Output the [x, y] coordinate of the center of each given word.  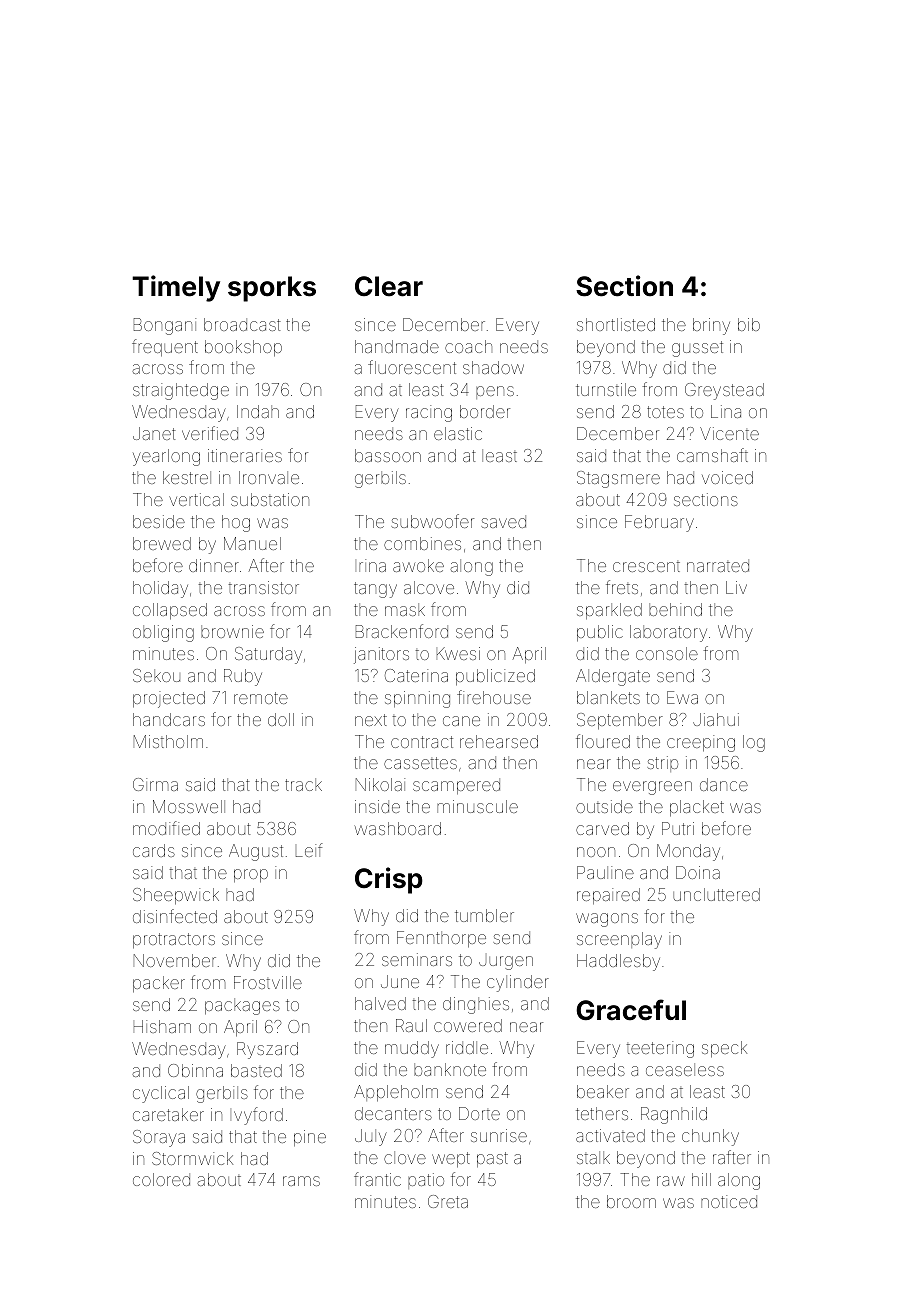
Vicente [729, 433]
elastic [458, 433]
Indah [258, 411]
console [667, 653]
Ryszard [267, 1050]
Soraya [159, 1138]
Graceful [631, 1010]
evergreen [652, 788]
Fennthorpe [441, 939]
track [303, 784]
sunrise [499, 1135]
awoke [418, 565]
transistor [263, 587]
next [371, 720]
